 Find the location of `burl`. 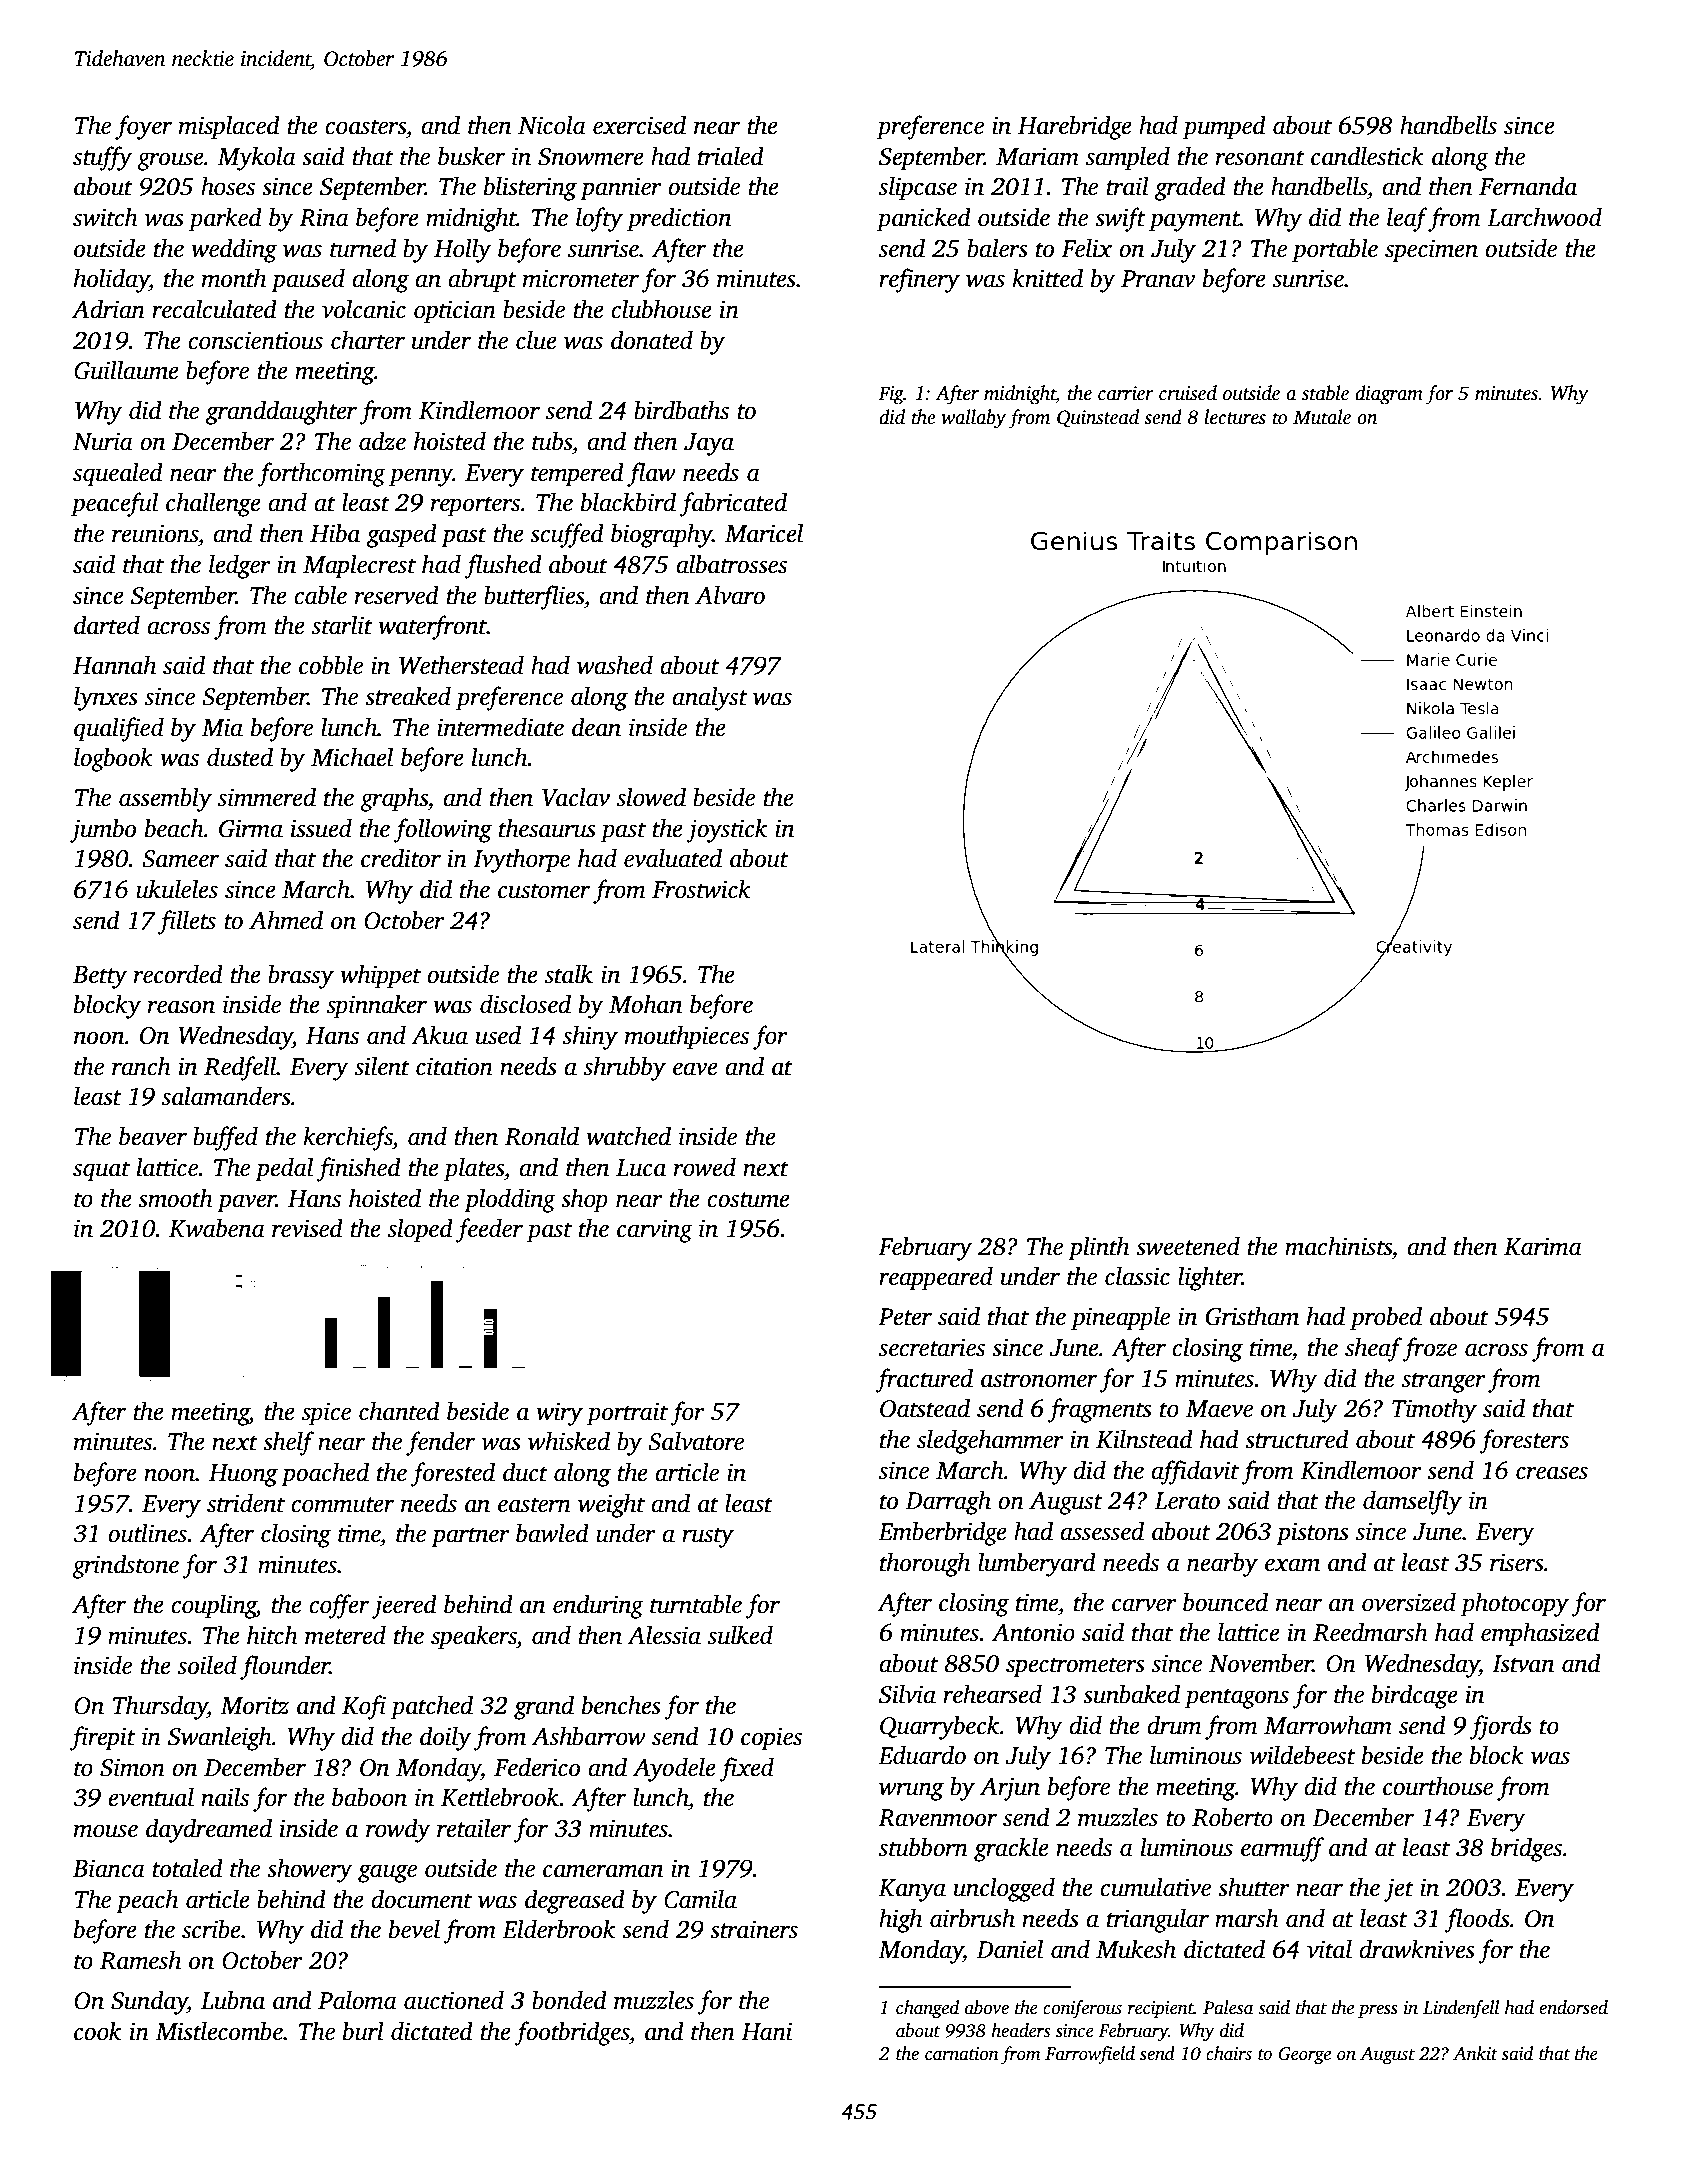

burl is located at coordinates (363, 2031).
